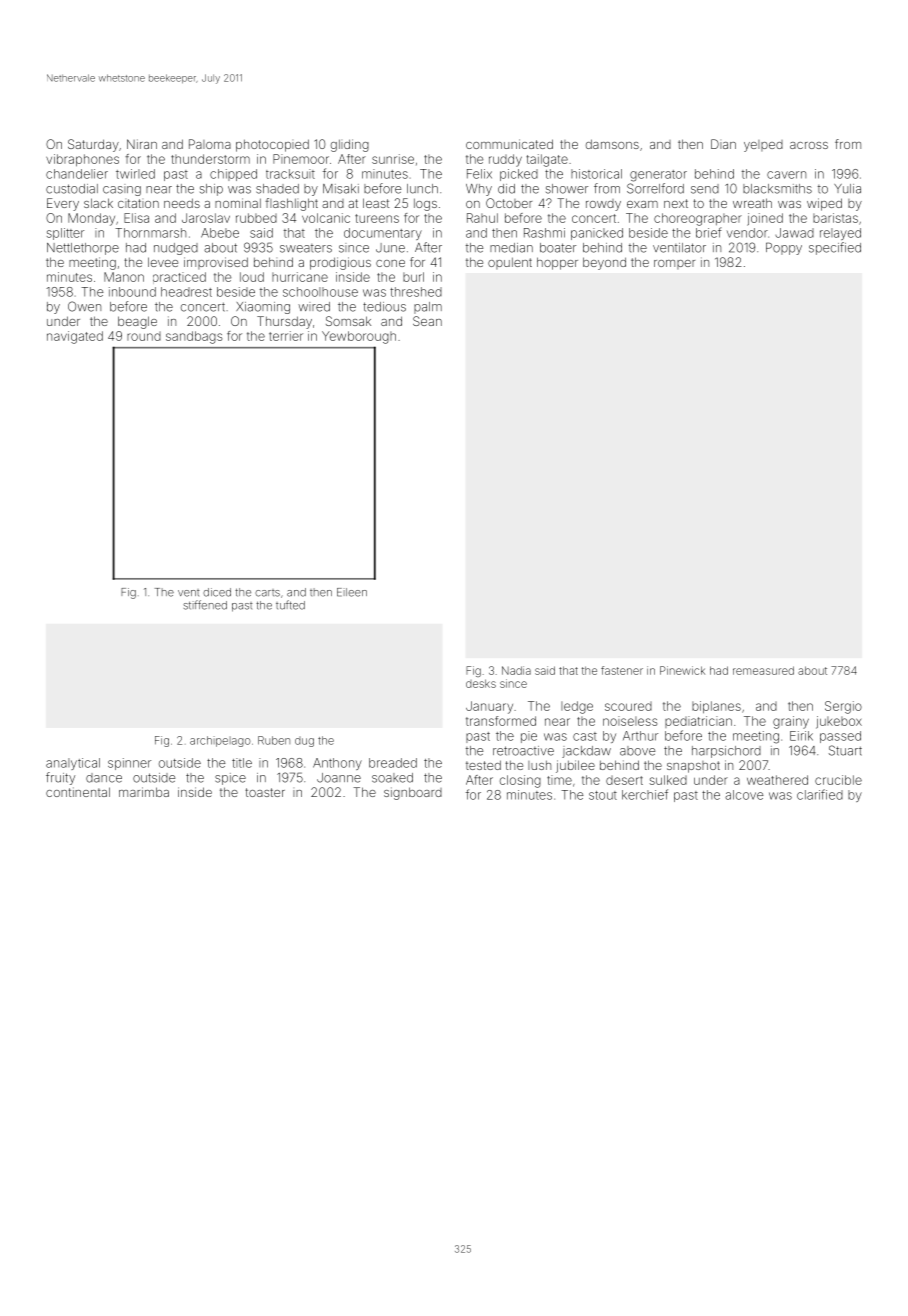  I want to click on toaster, so click(265, 792).
